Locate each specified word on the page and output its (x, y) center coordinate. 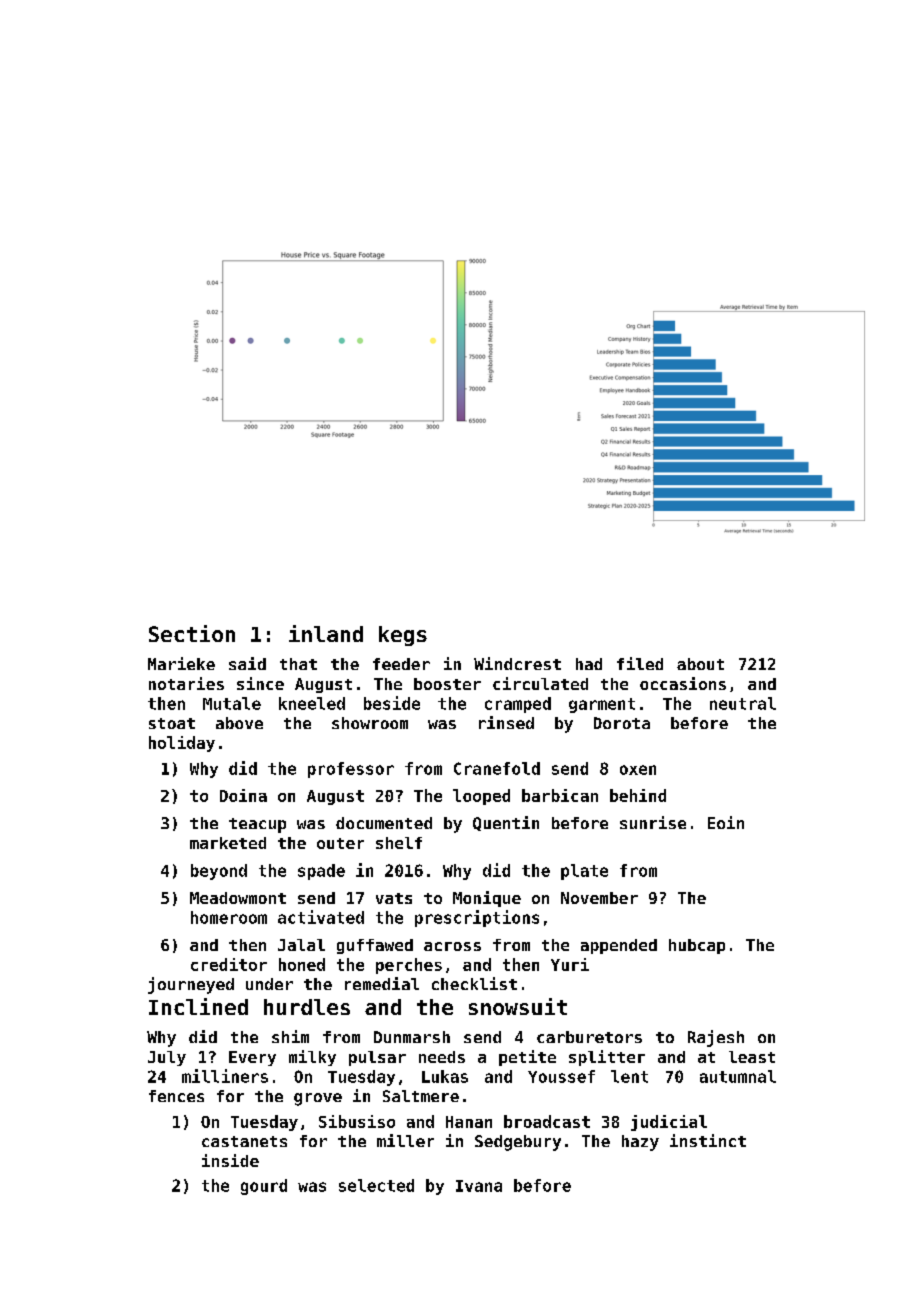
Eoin (726, 822)
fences (176, 1096)
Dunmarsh (412, 1037)
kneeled (312, 703)
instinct (708, 1140)
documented (384, 823)
